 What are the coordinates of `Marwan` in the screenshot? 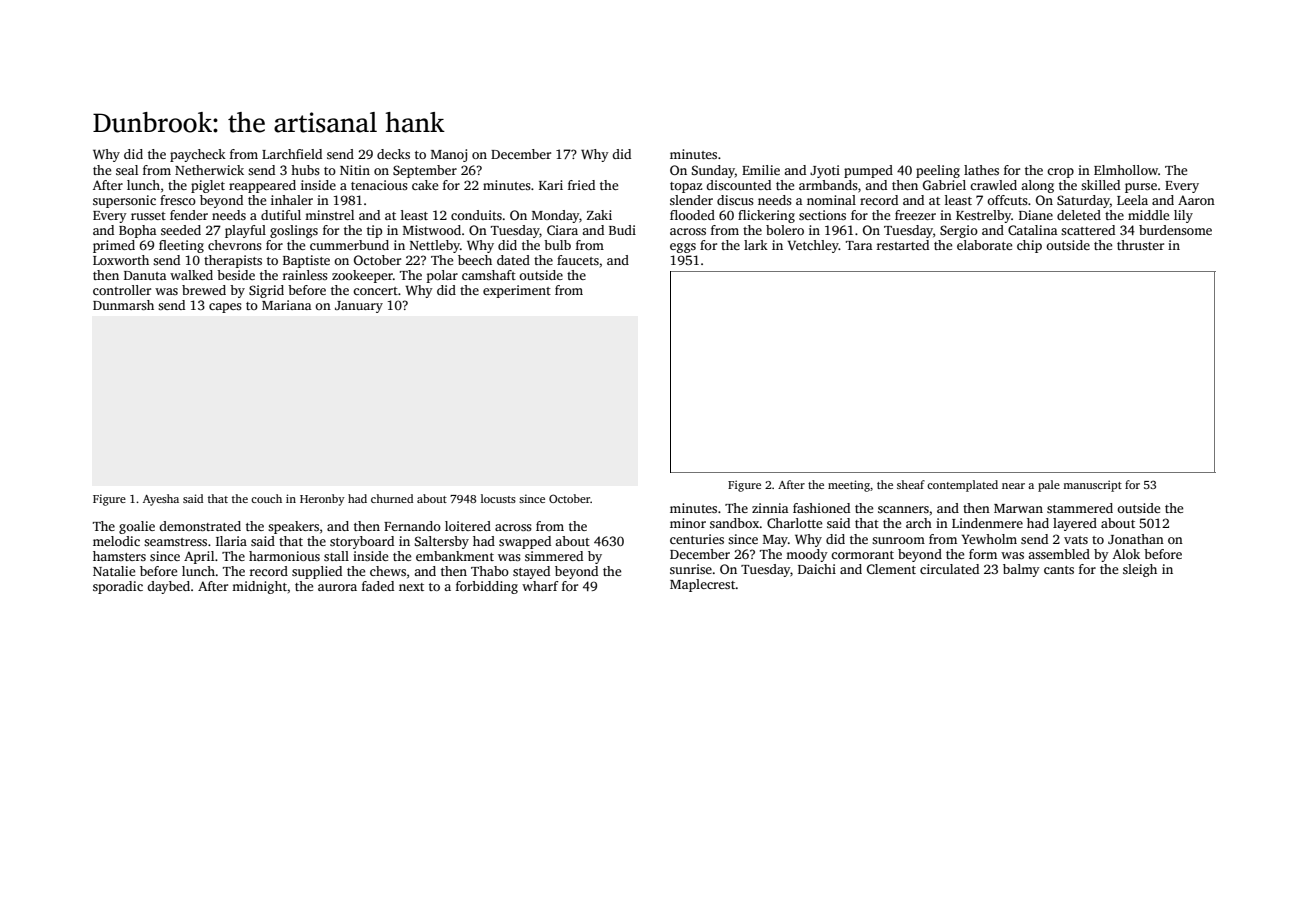 It's located at (1018, 508).
